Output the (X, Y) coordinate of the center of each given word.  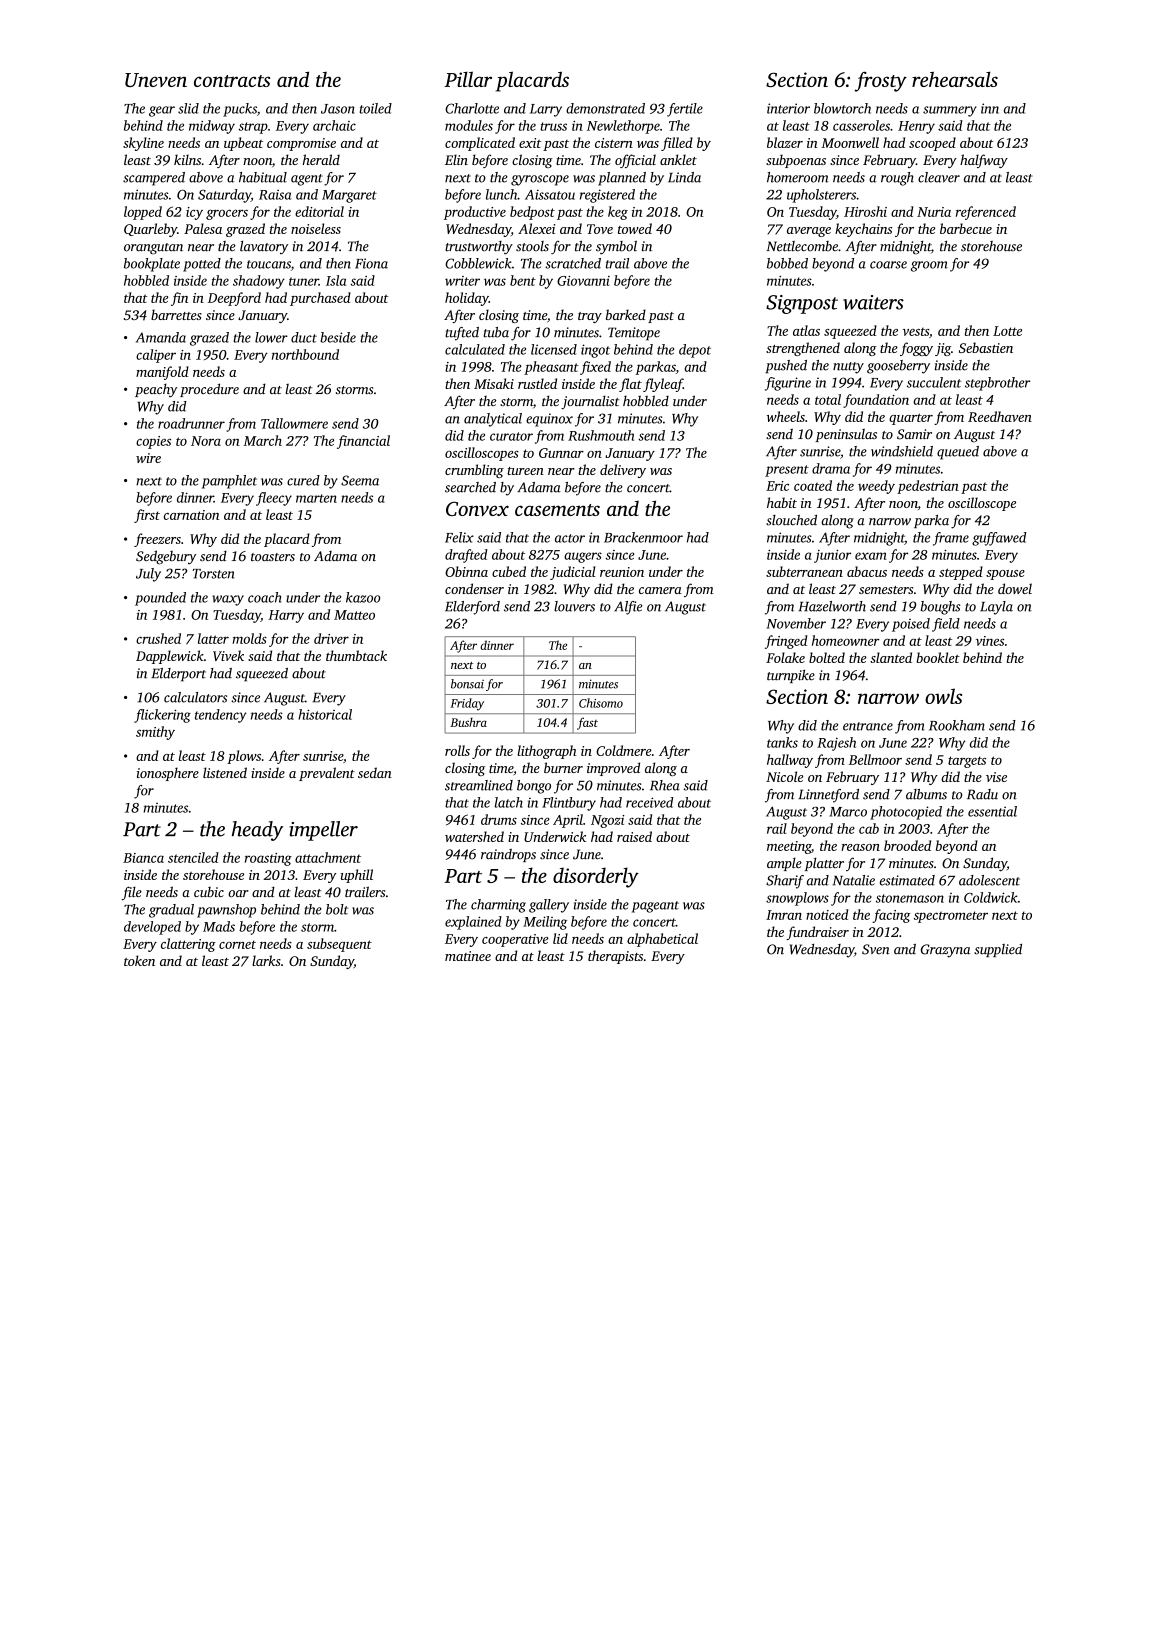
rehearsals (955, 79)
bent (523, 280)
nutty (848, 368)
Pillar (468, 79)
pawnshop (226, 911)
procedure (209, 390)
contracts (232, 81)
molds (249, 638)
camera (660, 590)
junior (832, 556)
